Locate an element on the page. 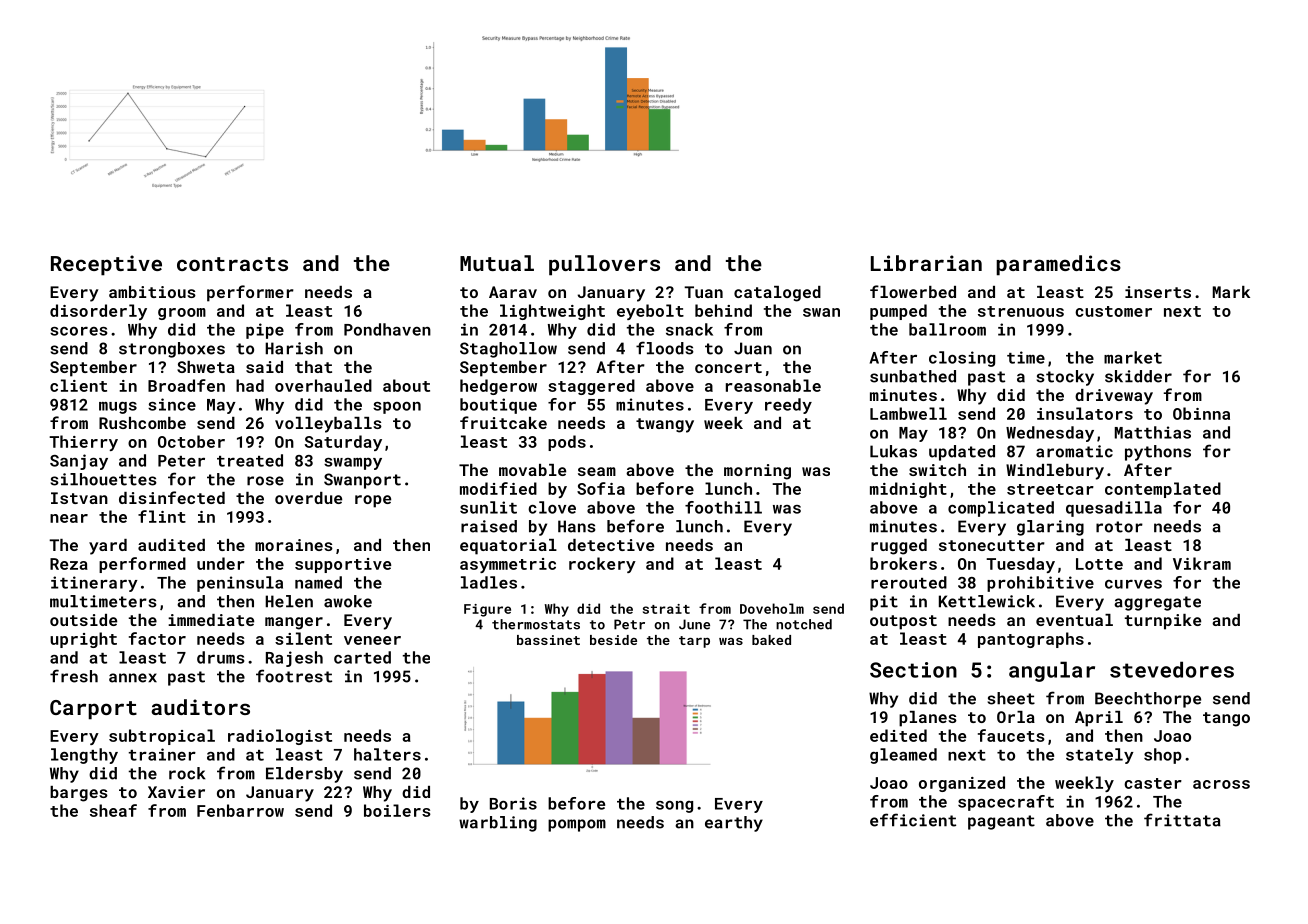  Istvan is located at coordinates (79, 498).
